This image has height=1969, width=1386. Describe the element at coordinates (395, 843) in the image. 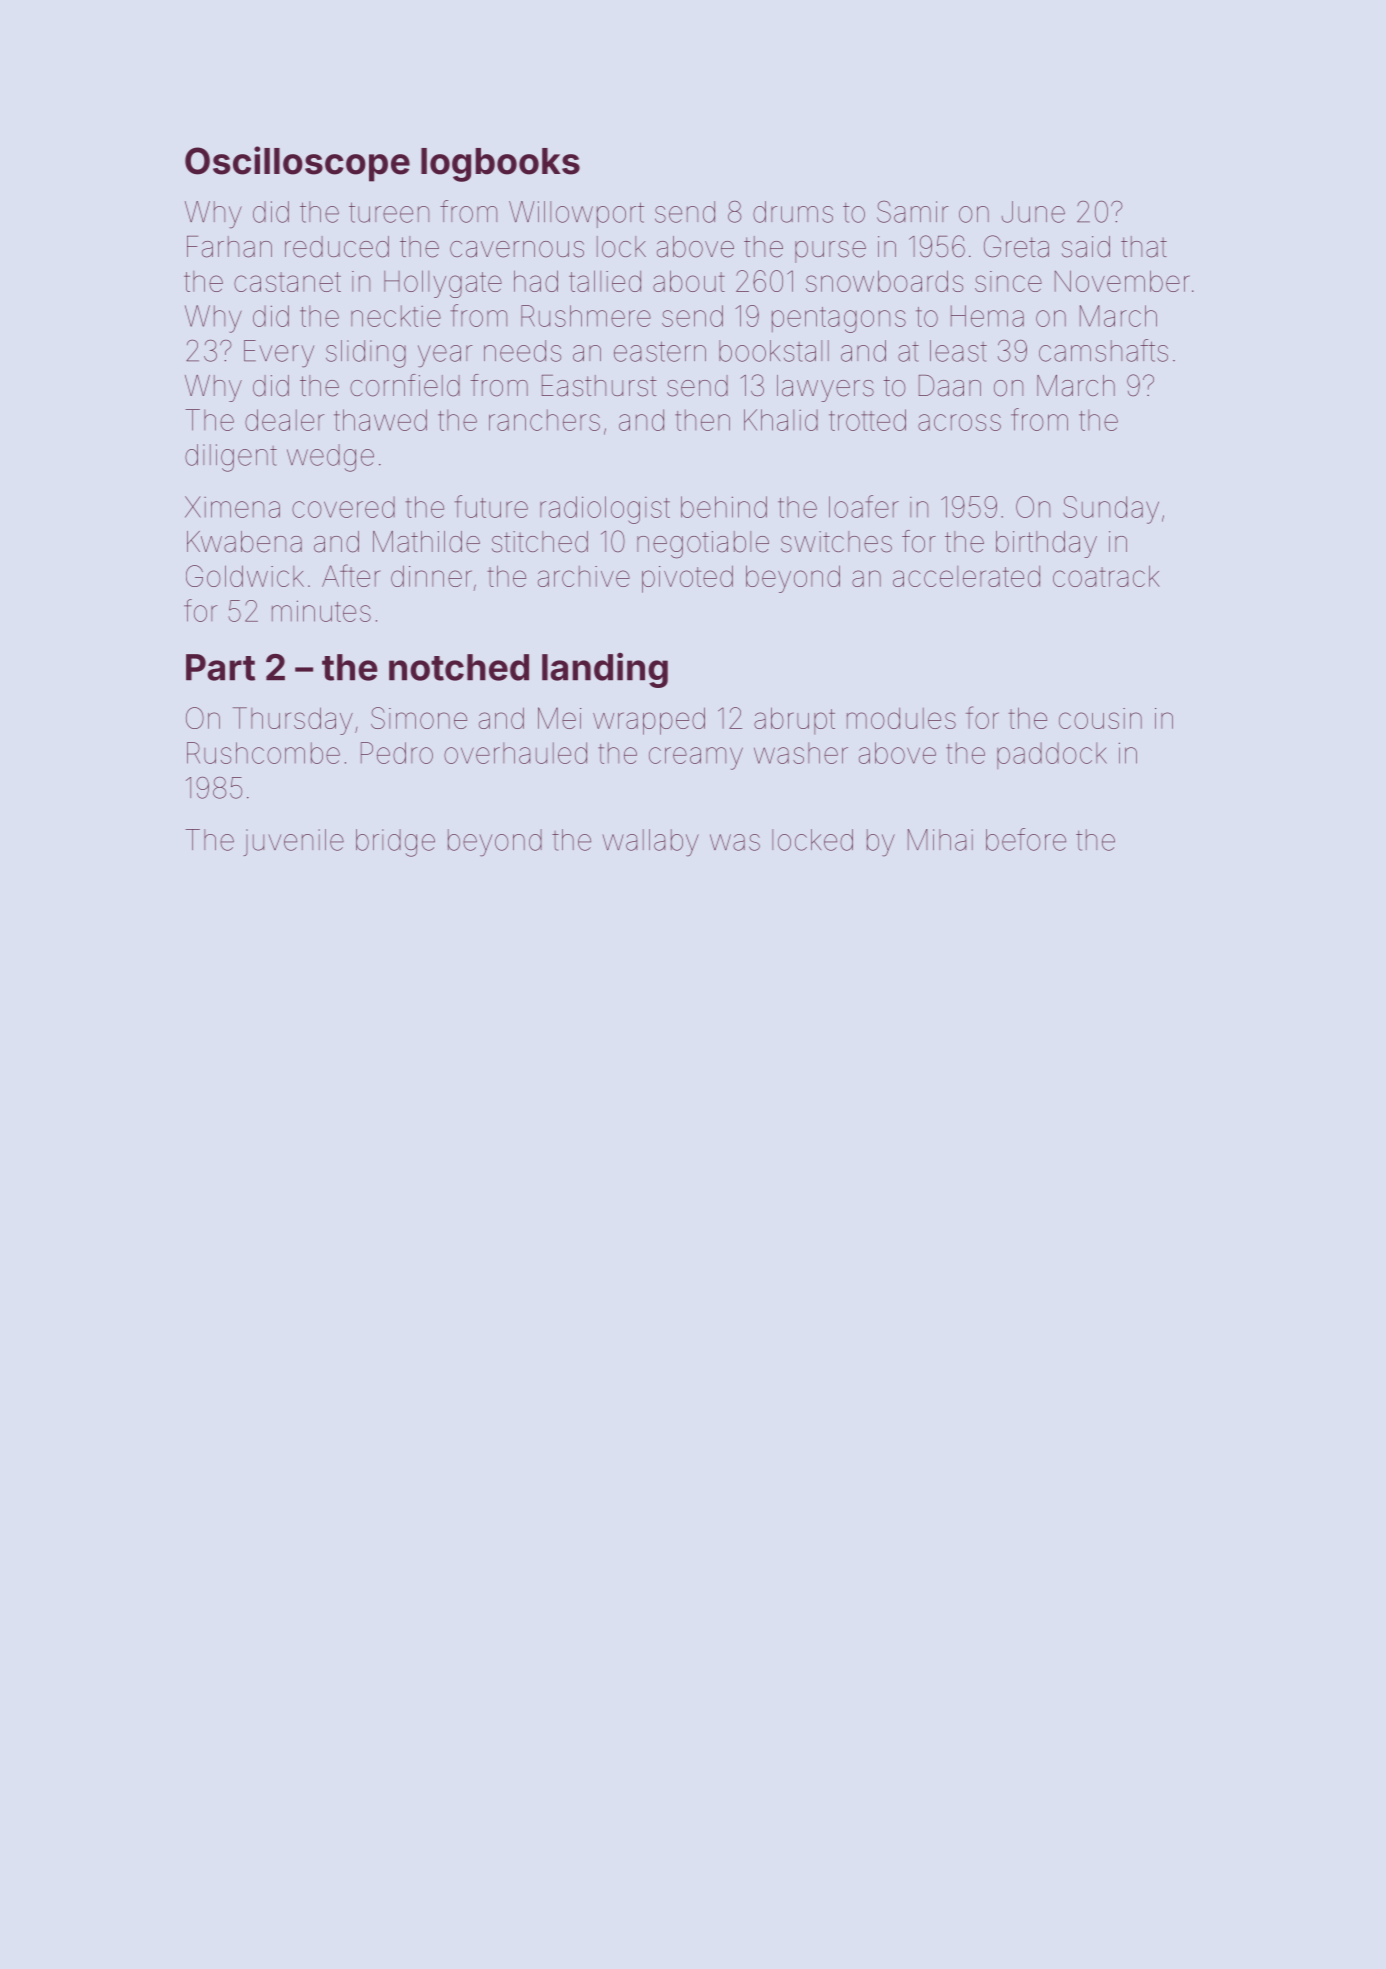

I see `bridge` at that location.
